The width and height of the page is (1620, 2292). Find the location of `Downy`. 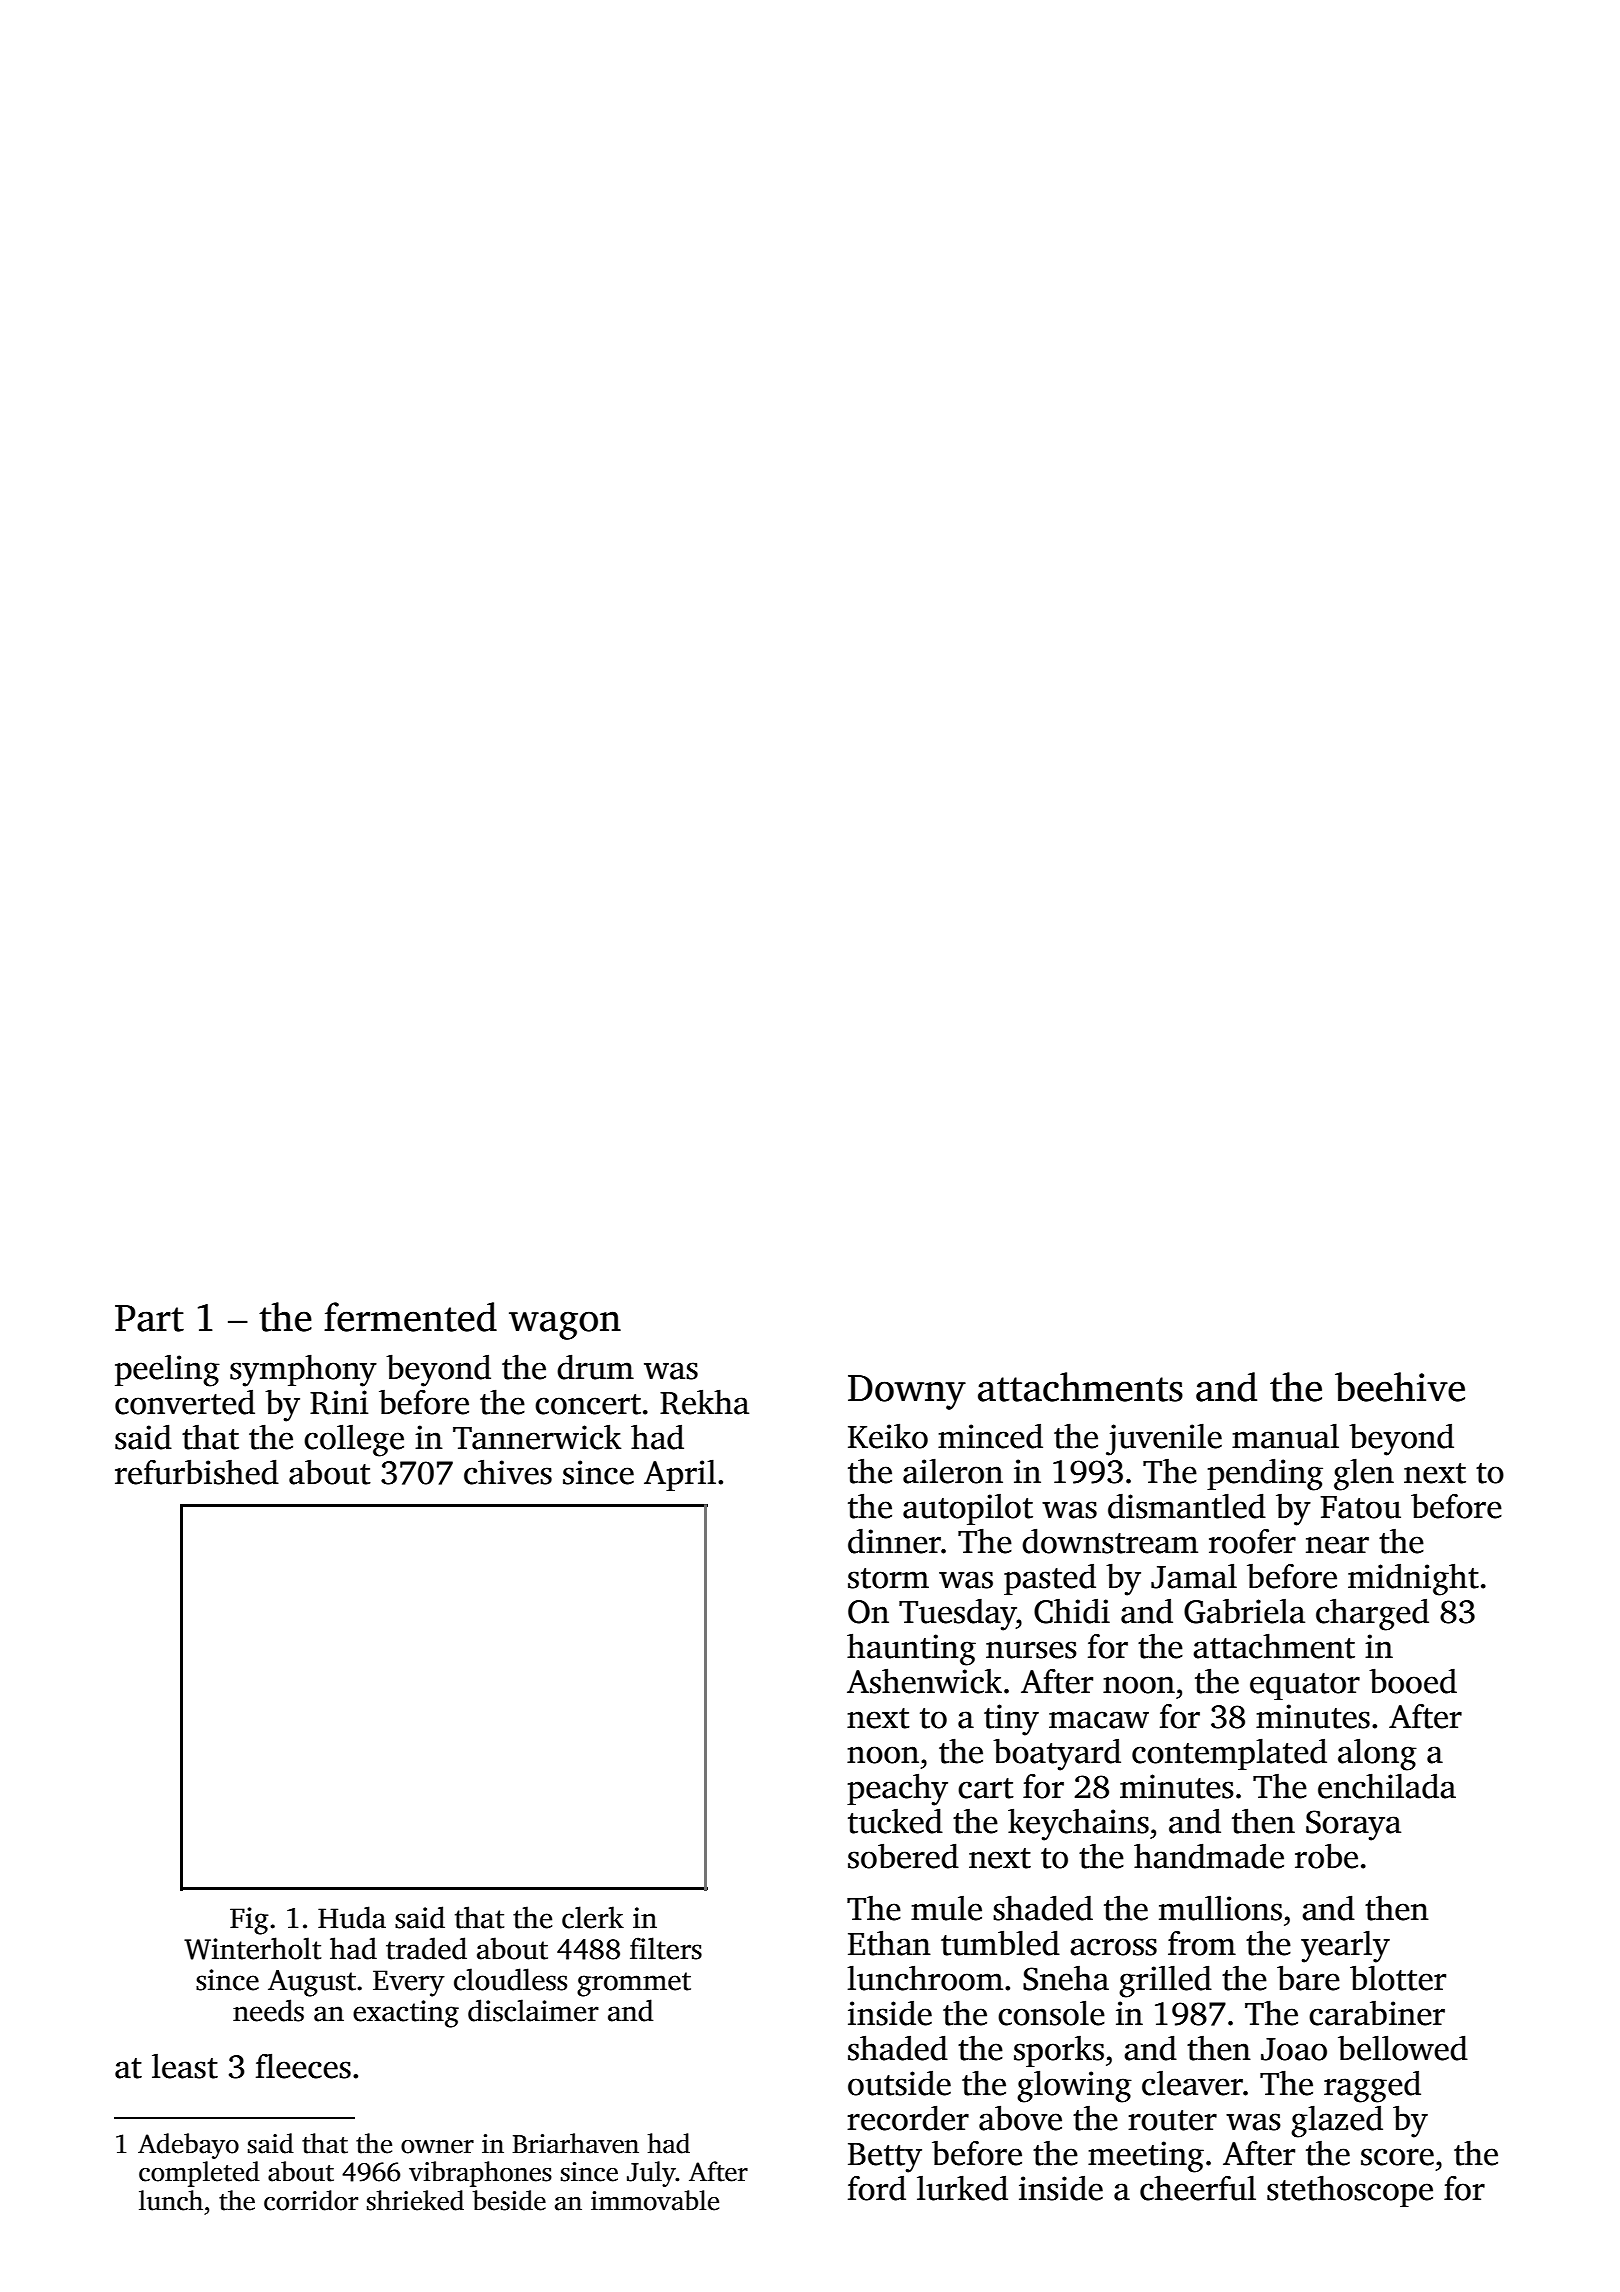

Downy is located at coordinates (907, 1392).
